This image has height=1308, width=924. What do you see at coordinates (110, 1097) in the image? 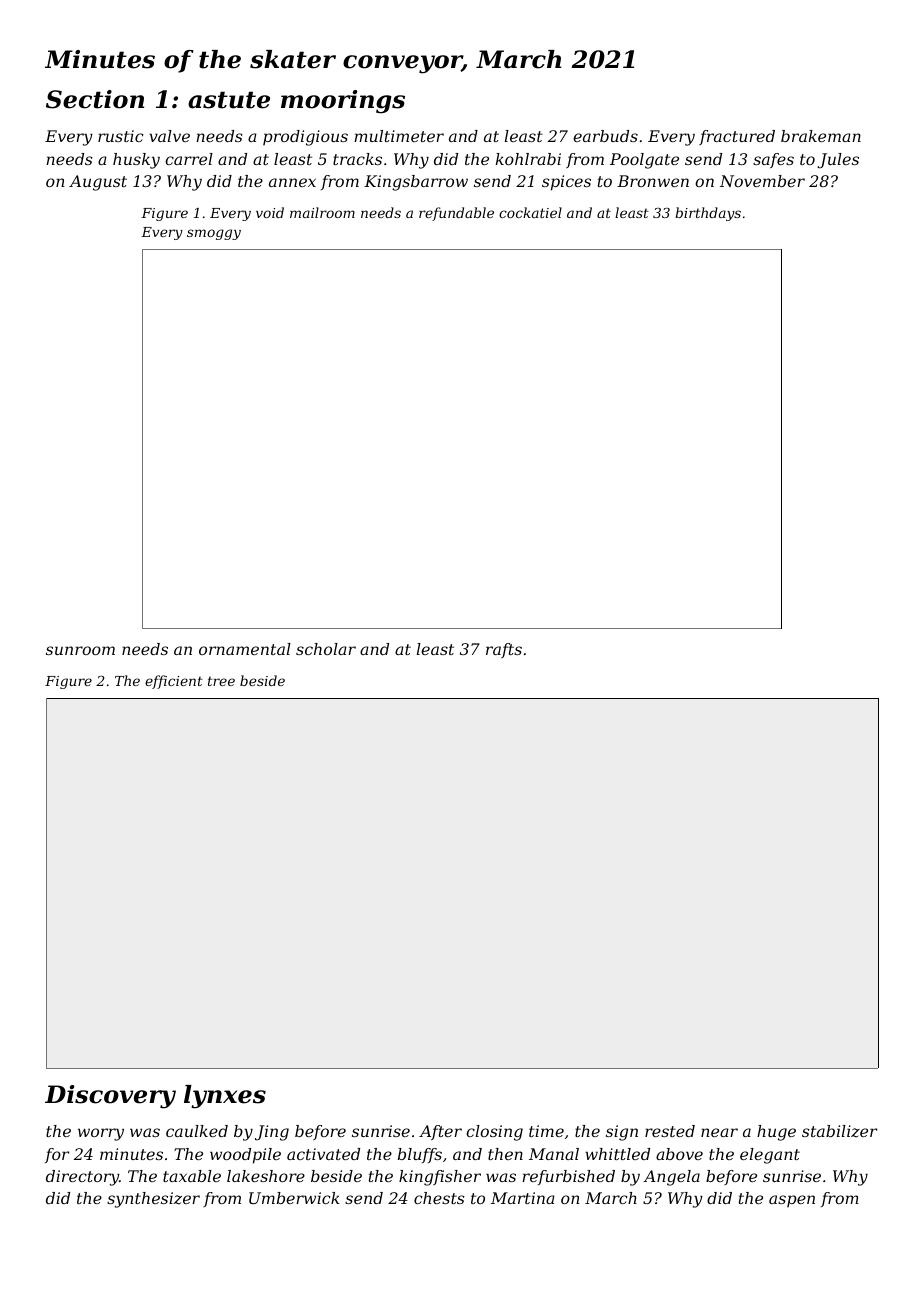
I see `Discovery` at bounding box center [110, 1097].
